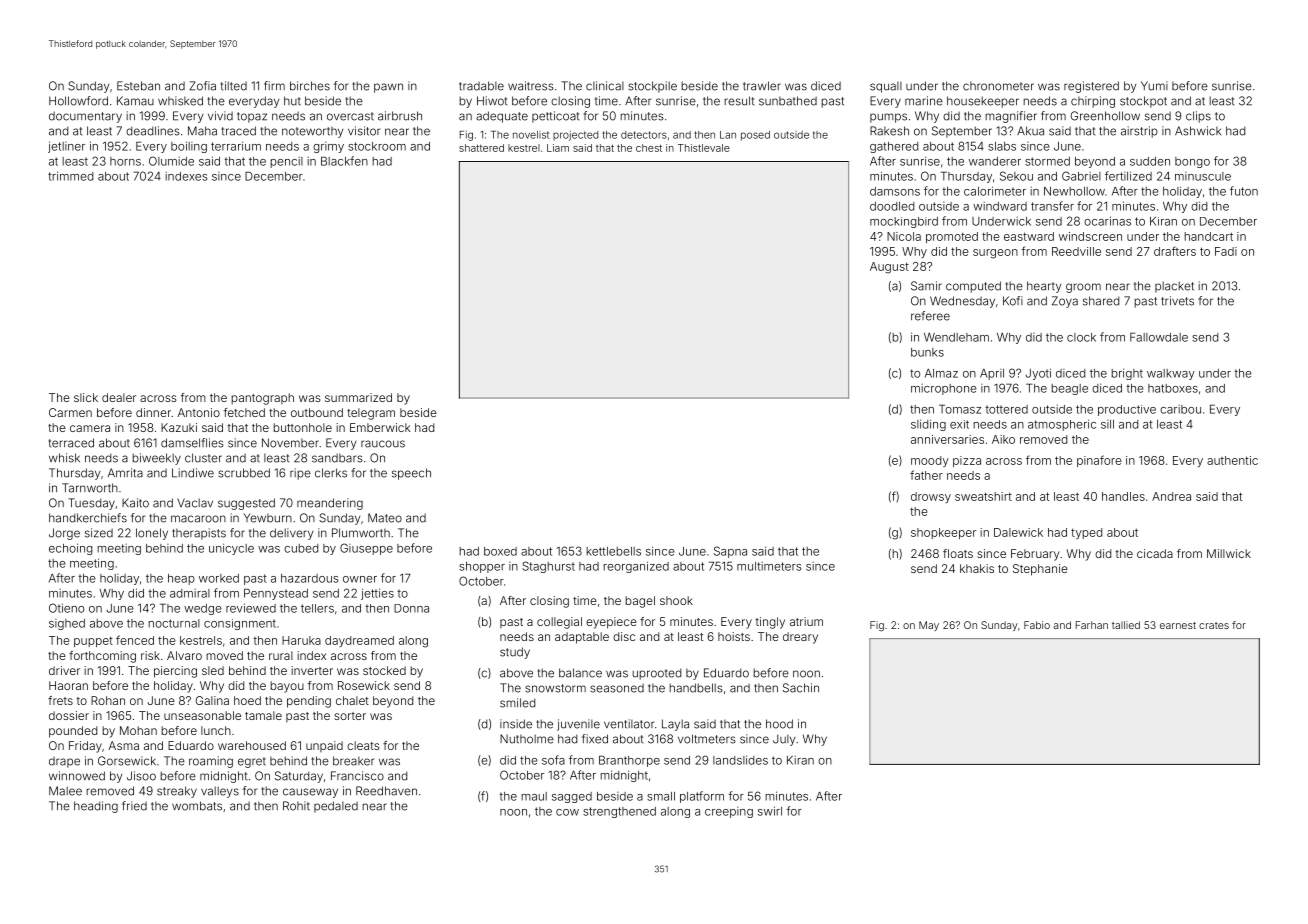 Image resolution: width=1308 pixels, height=924 pixels. What do you see at coordinates (1214, 625) in the image?
I see `crates` at bounding box center [1214, 625].
